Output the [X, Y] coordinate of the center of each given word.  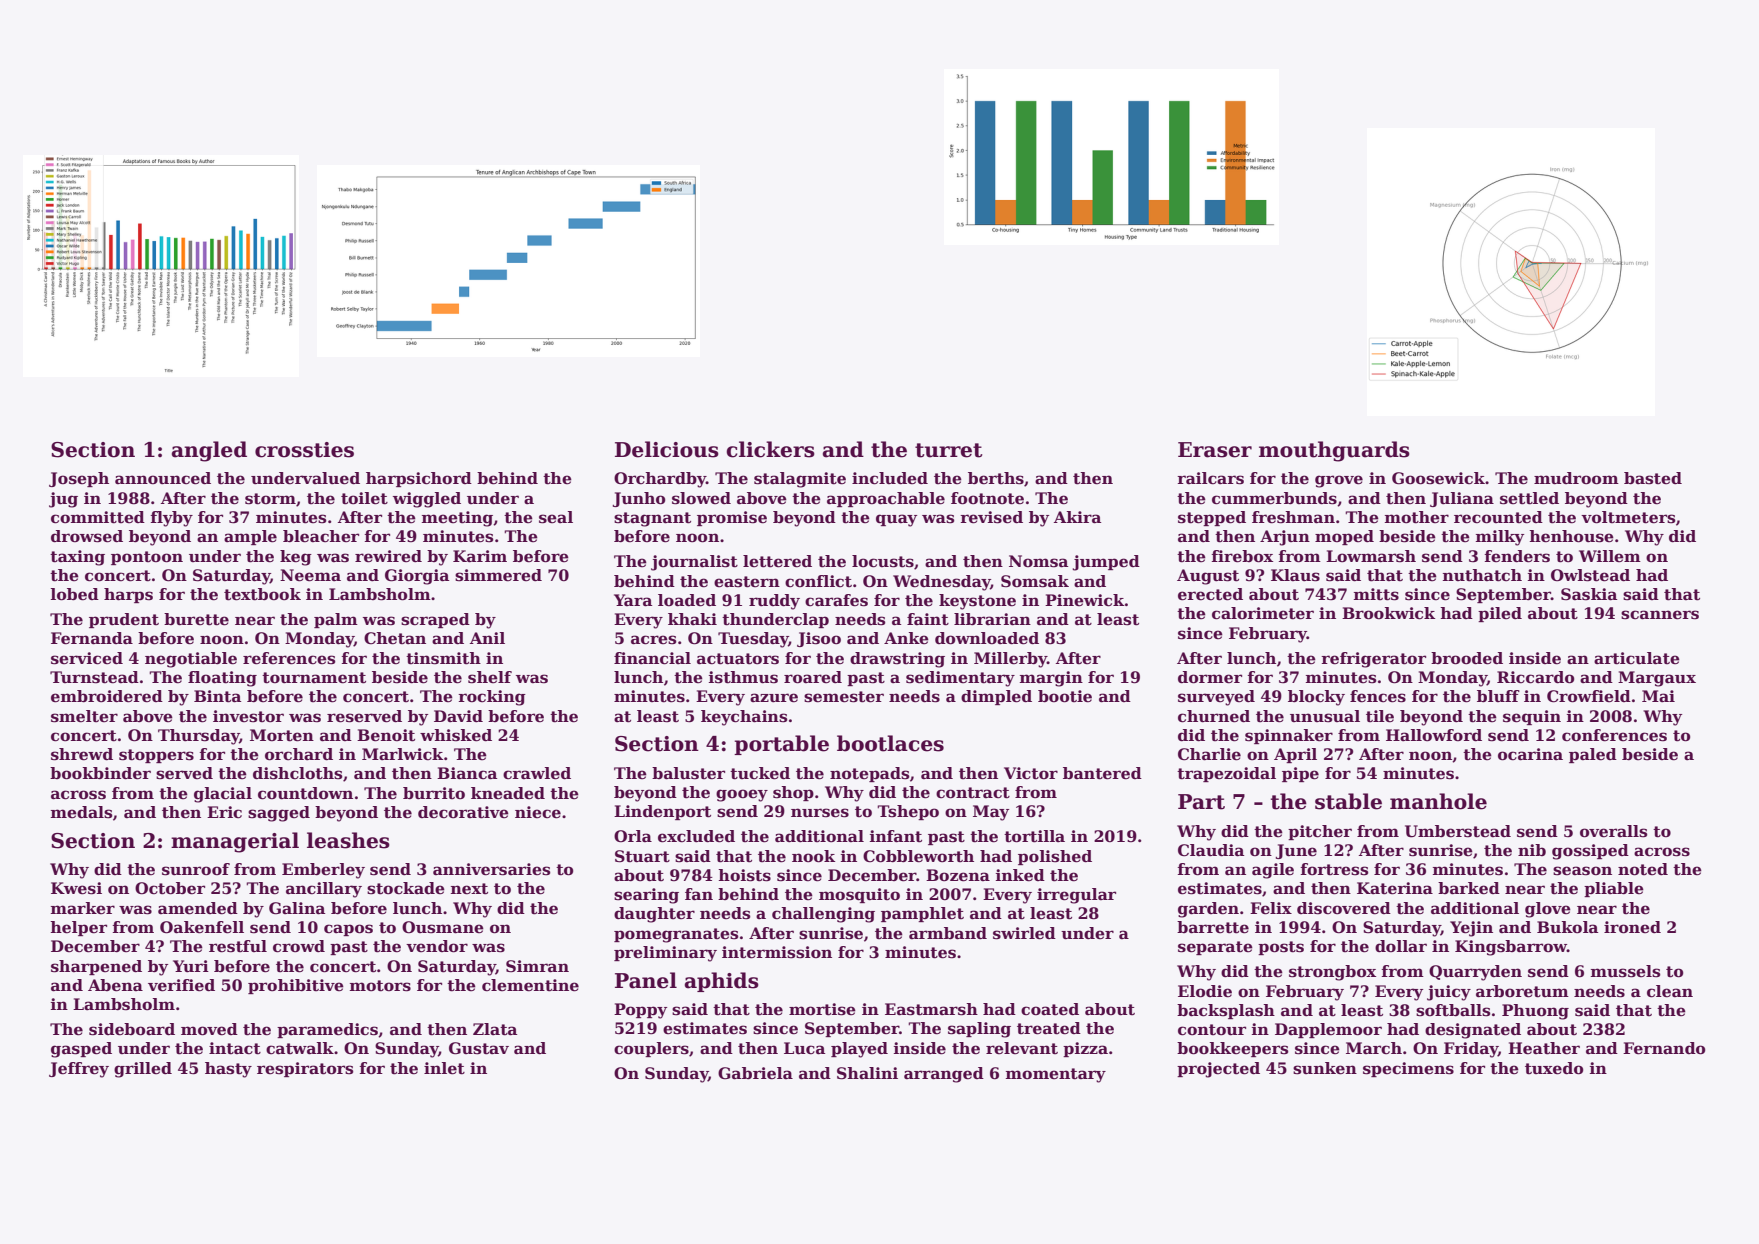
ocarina [1530, 754]
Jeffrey [79, 1070]
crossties [304, 450]
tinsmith [443, 658]
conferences [1614, 735]
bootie [1065, 696]
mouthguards [1334, 451]
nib [1532, 850]
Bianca [467, 773]
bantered [1102, 773]
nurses [820, 813]
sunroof [196, 869]
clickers [770, 449]
